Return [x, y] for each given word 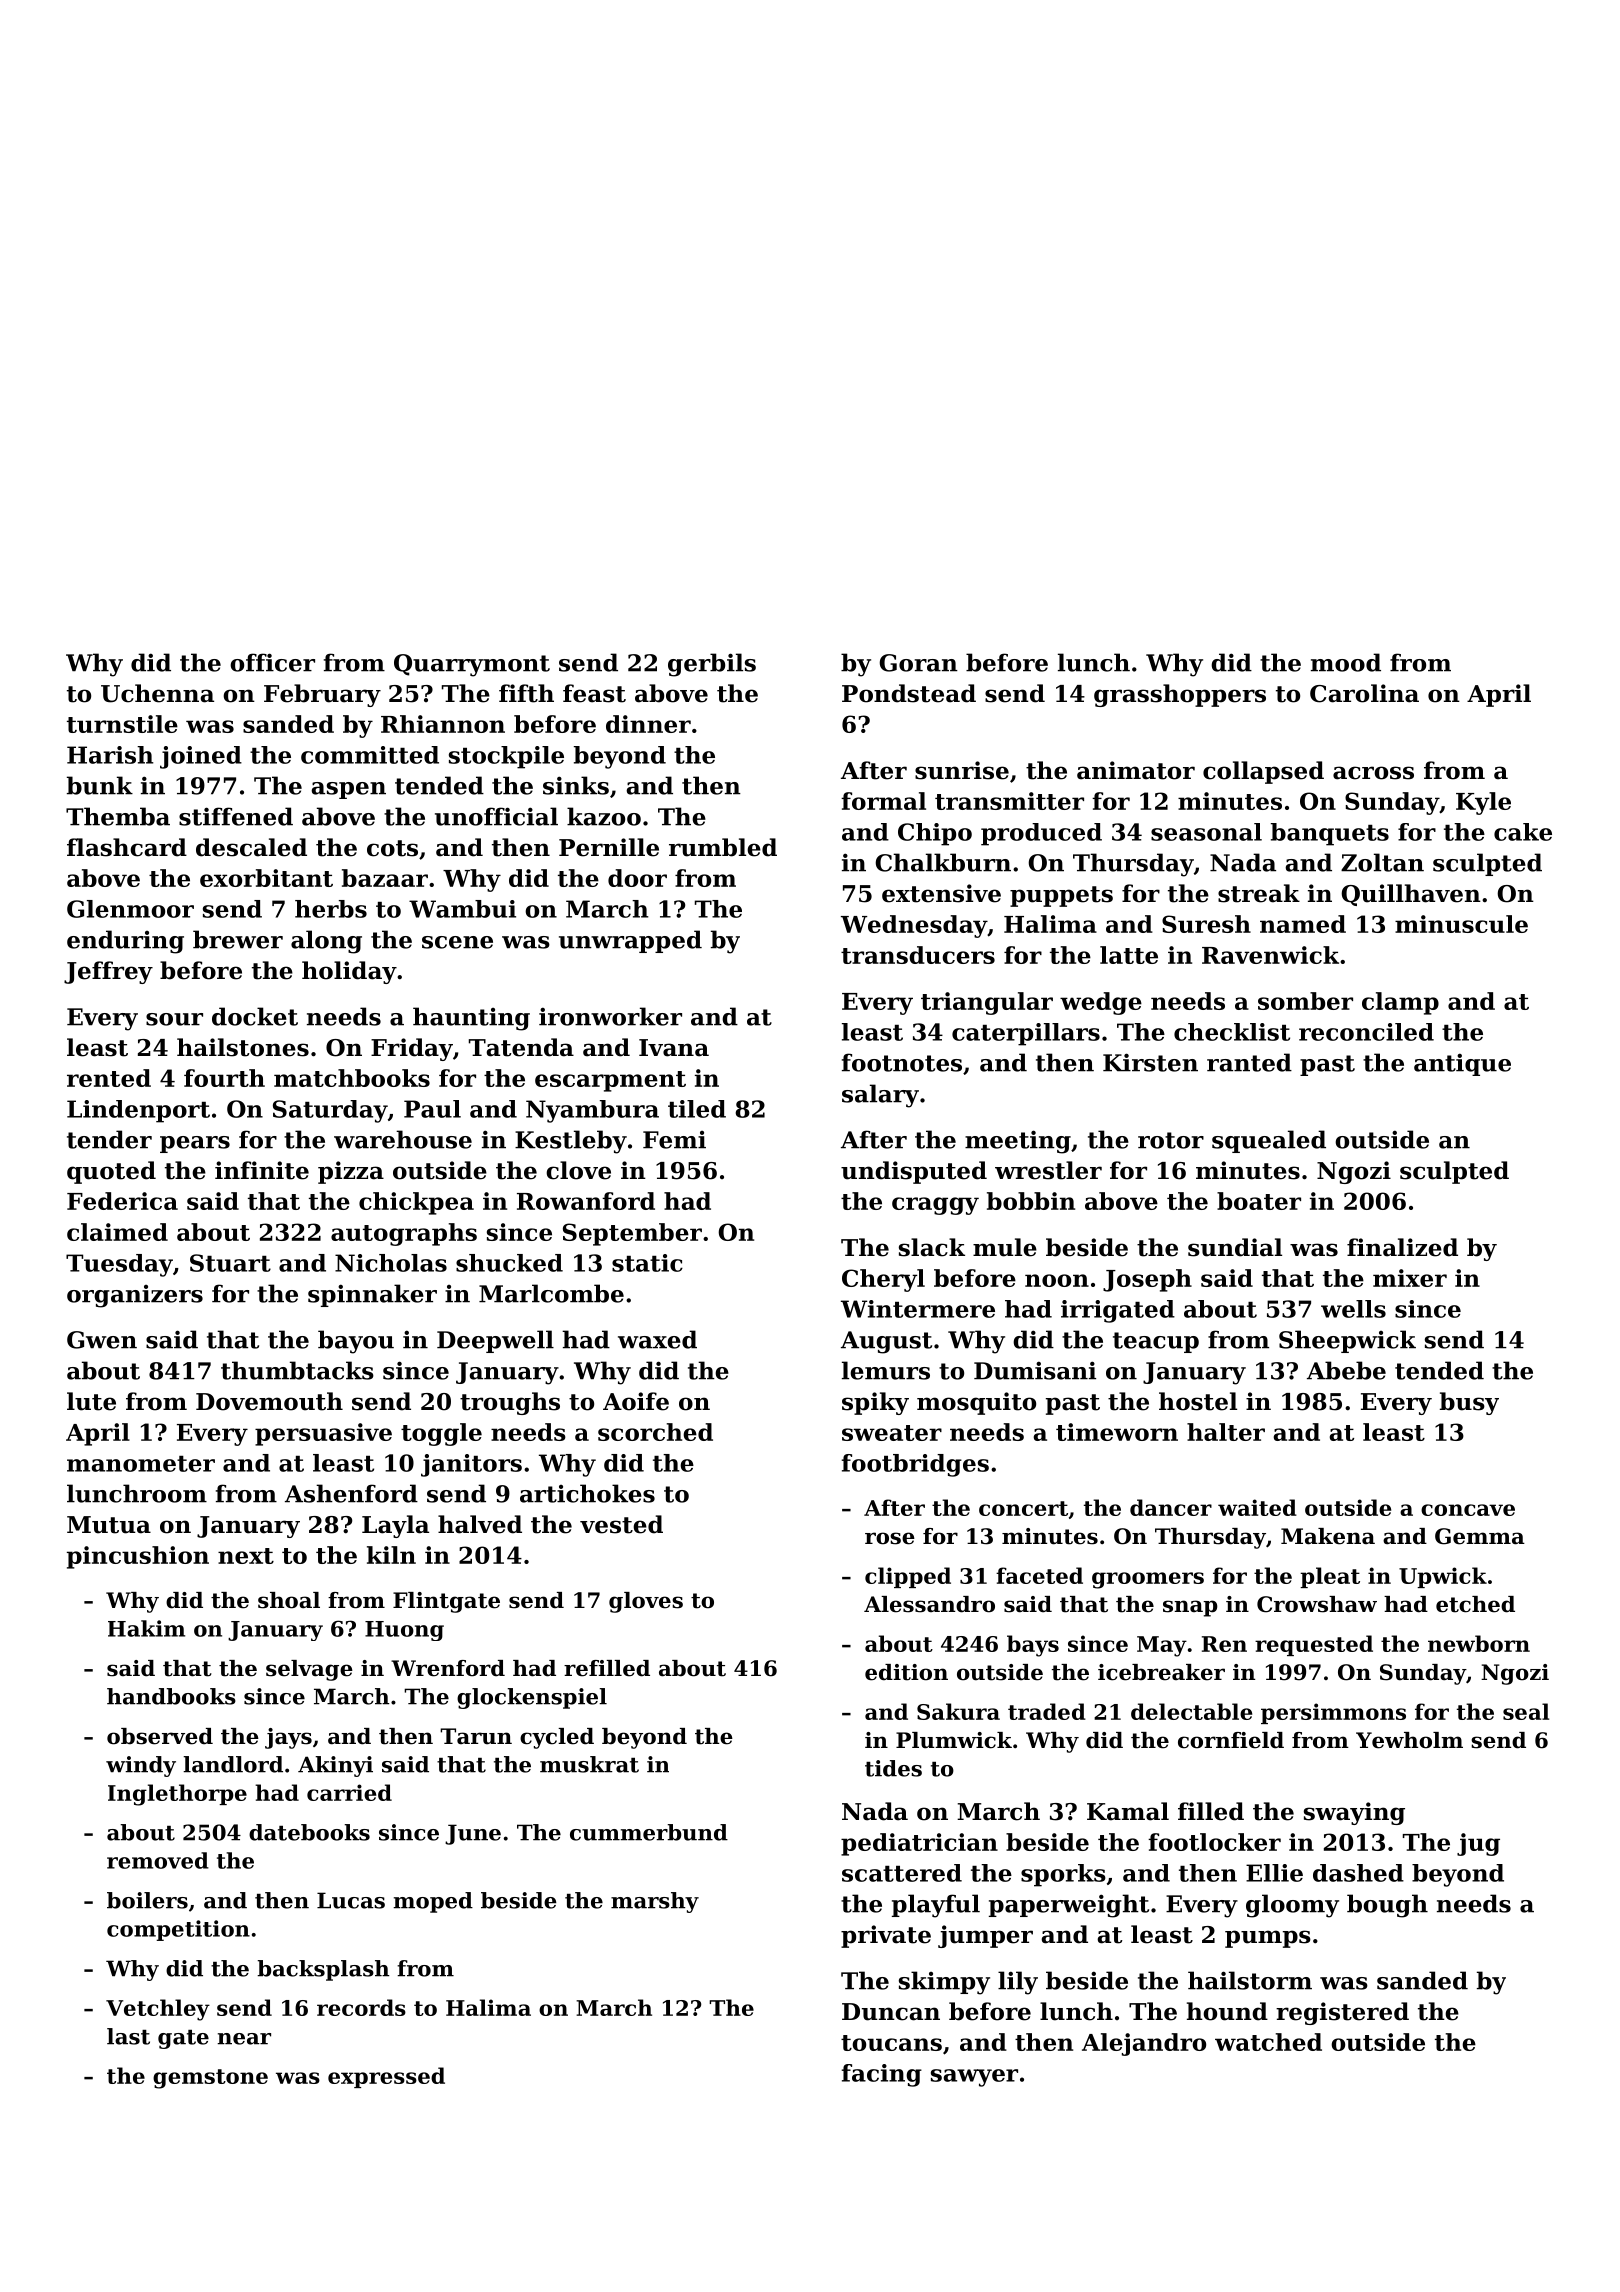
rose [890, 1538]
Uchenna [157, 693]
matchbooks [352, 1078]
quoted [111, 1172]
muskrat [589, 1764]
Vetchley [158, 2010]
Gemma [1480, 1536]
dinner [648, 724]
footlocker [1214, 1842]
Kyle [1483, 803]
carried [349, 1792]
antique [1462, 1064]
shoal [289, 1600]
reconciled [1366, 1032]
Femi [674, 1140]
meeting [1018, 1142]
